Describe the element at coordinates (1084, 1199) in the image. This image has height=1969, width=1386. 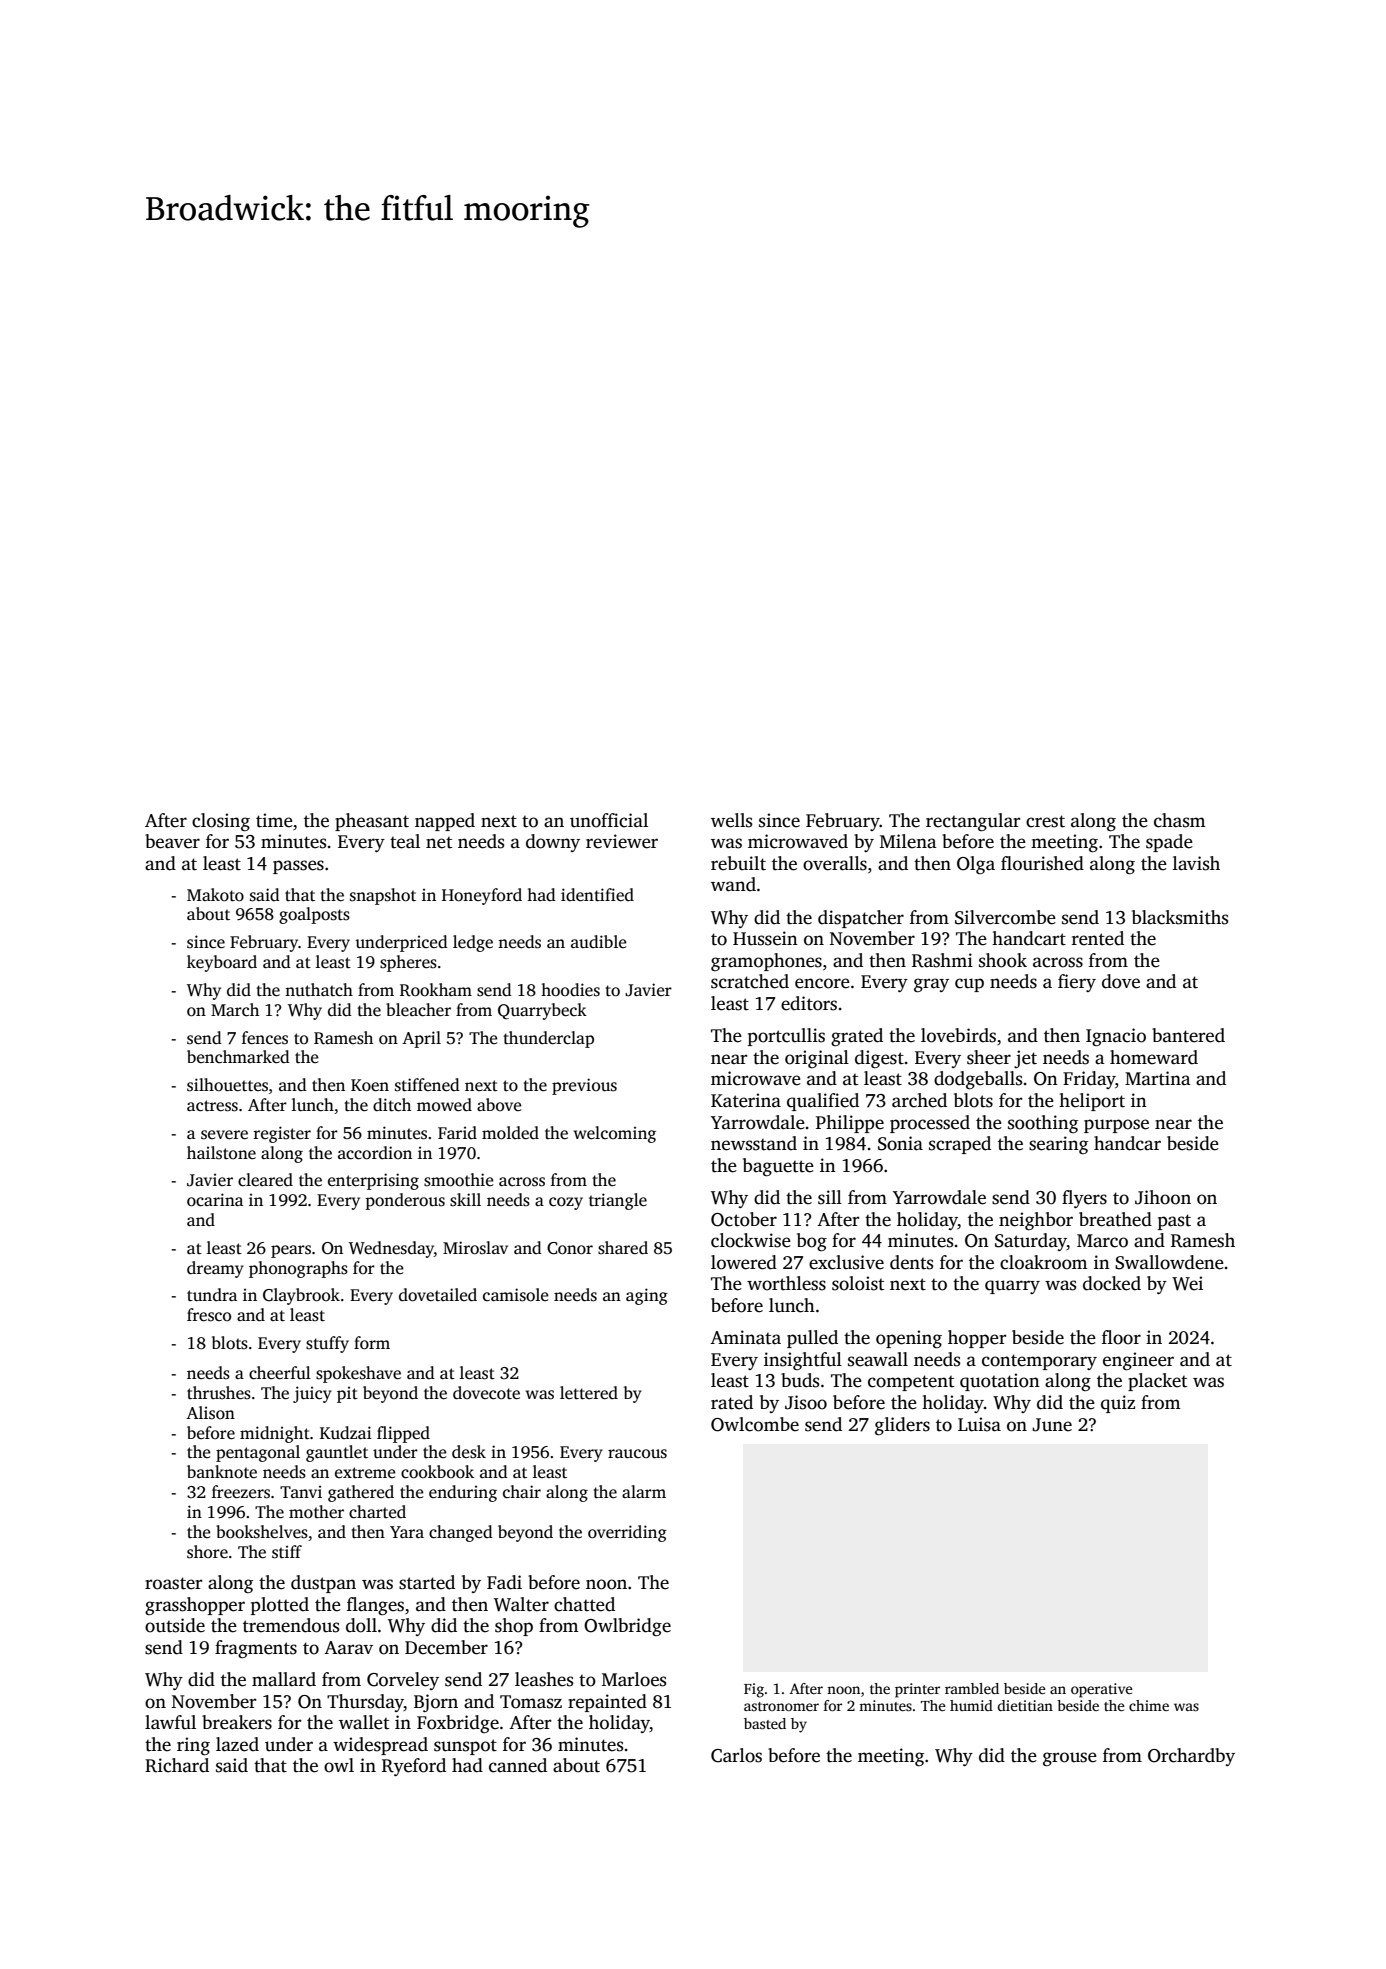
I see `flyers` at that location.
